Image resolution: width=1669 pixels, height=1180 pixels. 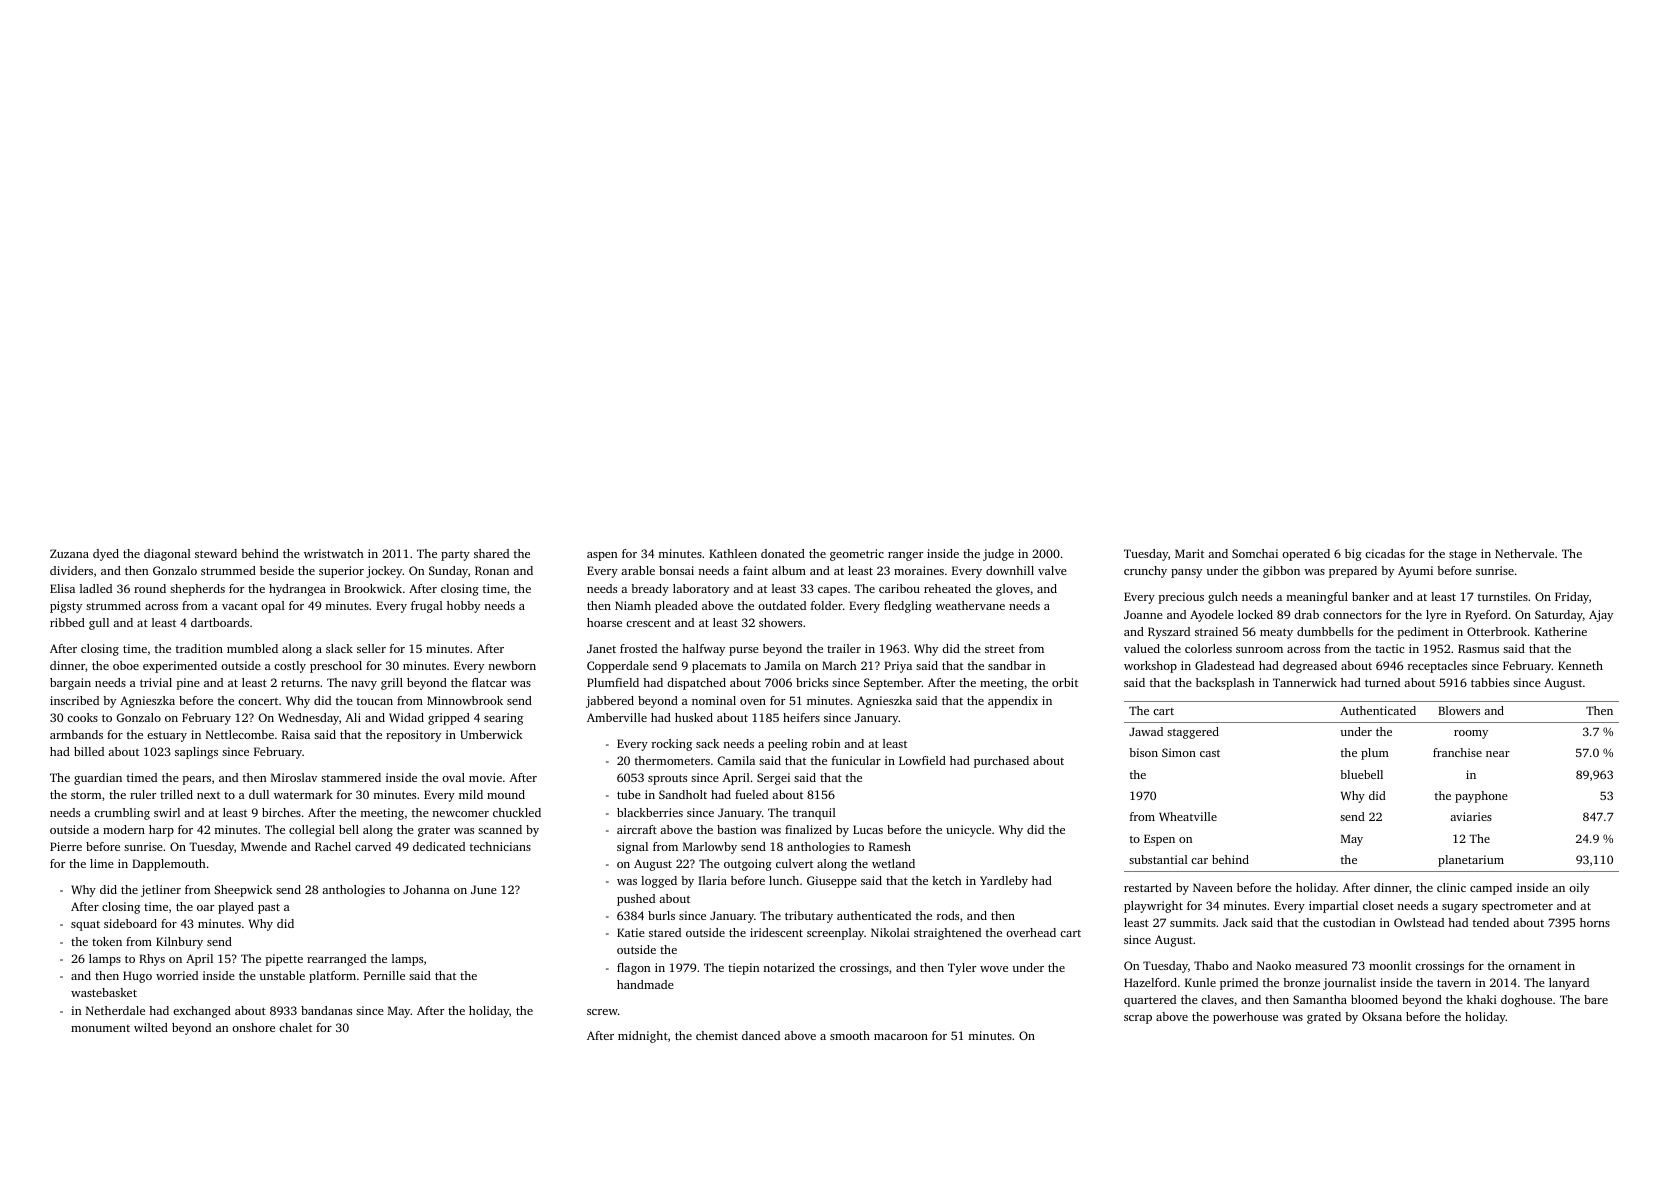 What do you see at coordinates (336, 960) in the screenshot?
I see `rearranged` at bounding box center [336, 960].
